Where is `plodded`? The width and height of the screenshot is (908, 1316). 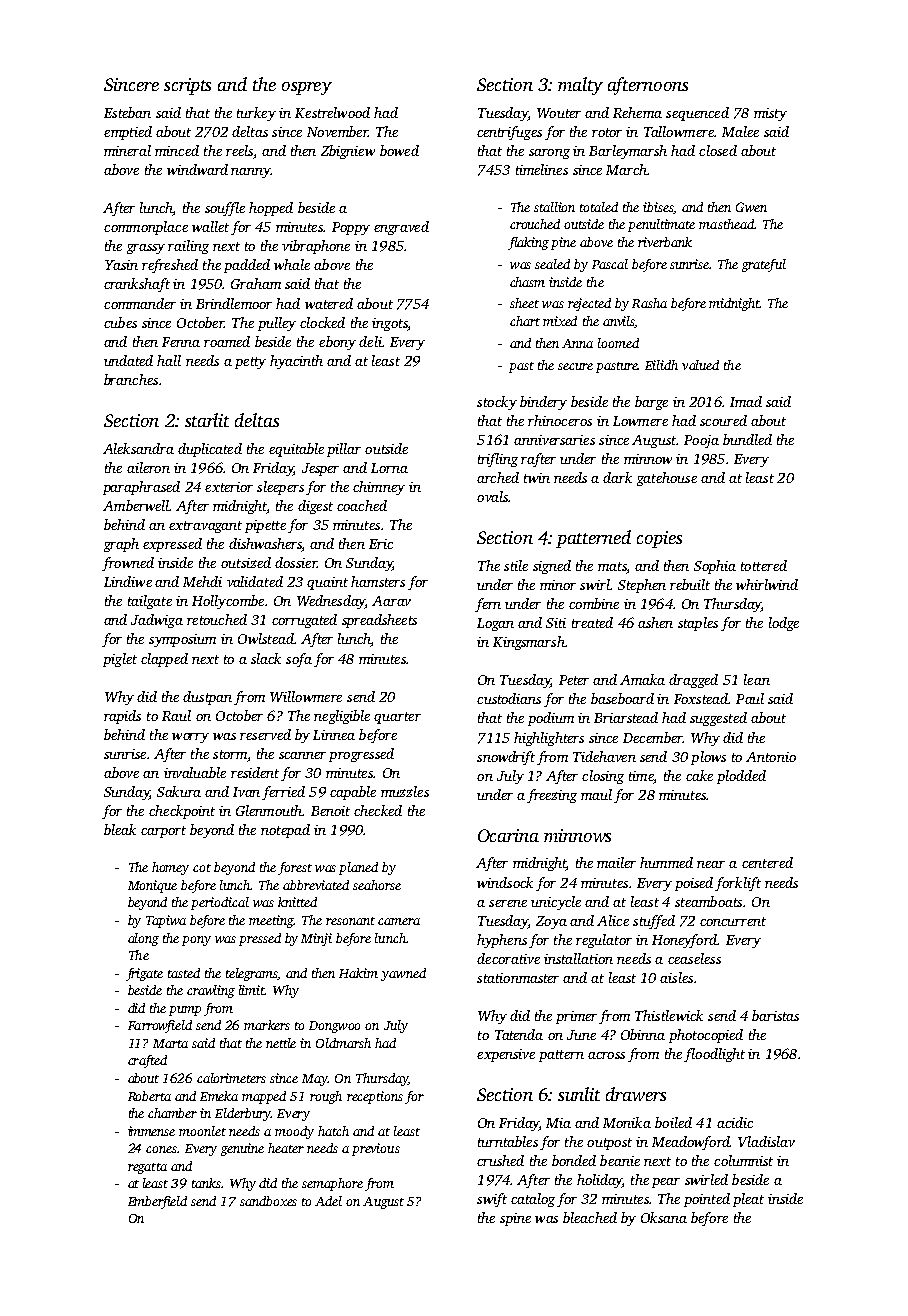 plodded is located at coordinates (741, 777).
